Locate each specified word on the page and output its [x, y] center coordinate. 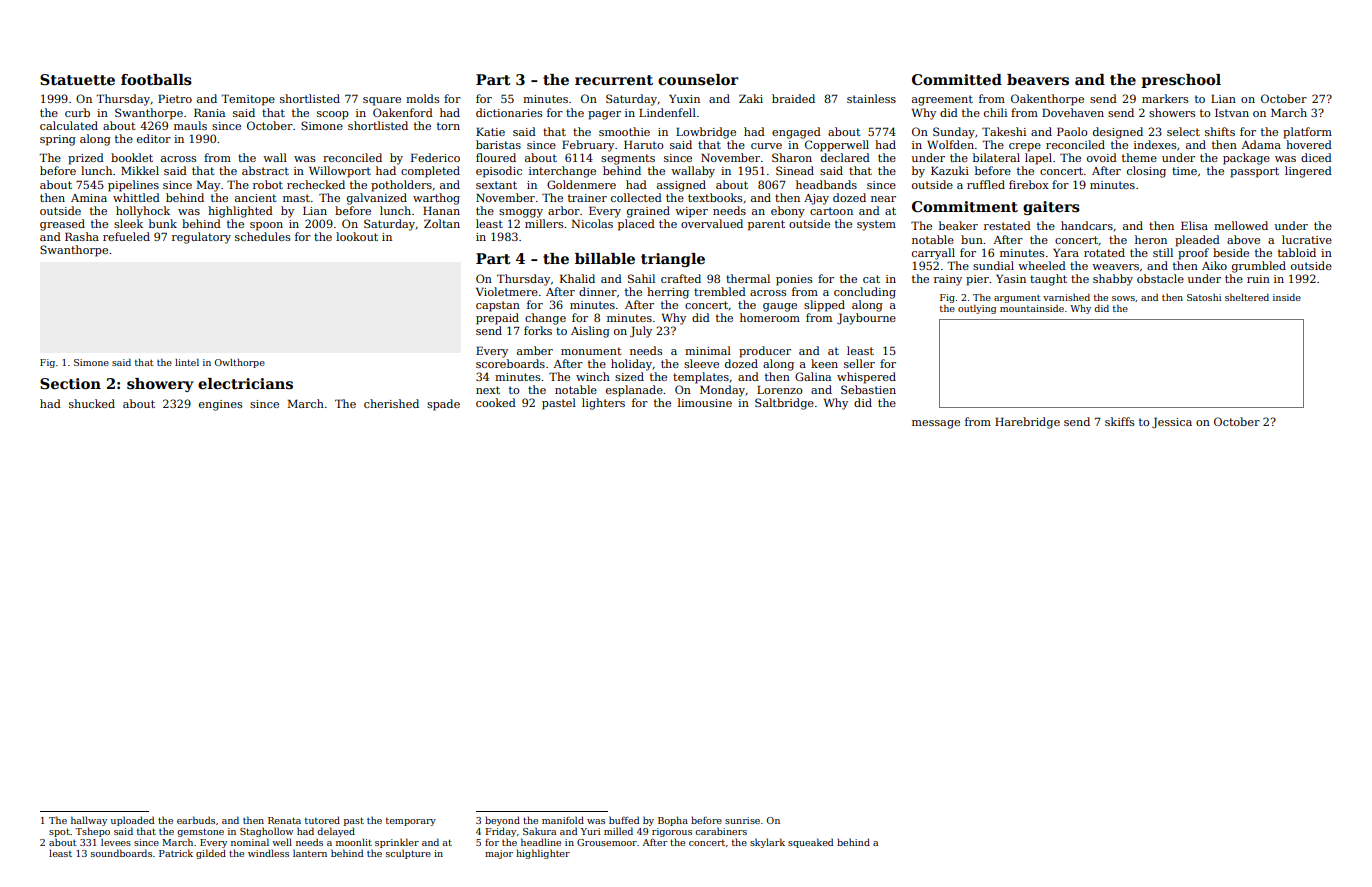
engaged [796, 133]
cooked [496, 402]
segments [628, 159]
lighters [603, 404]
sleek [128, 223]
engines [220, 405]
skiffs [1119, 421]
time [1184, 171]
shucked [92, 403]
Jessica [1172, 422]
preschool [1181, 81]
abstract [265, 170]
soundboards [121, 853]
